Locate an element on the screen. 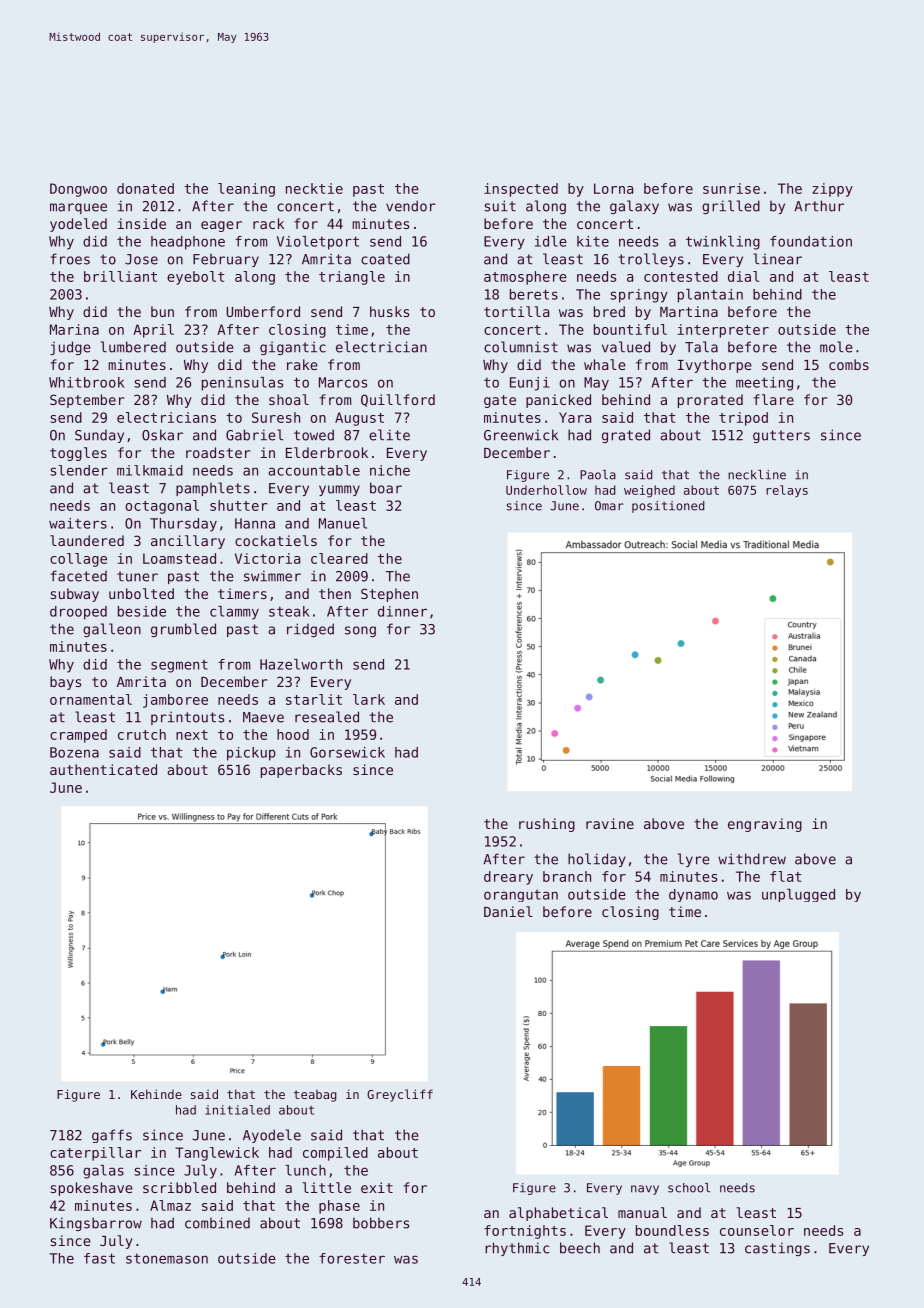 The image size is (924, 1308). Bozena is located at coordinates (74, 752).
